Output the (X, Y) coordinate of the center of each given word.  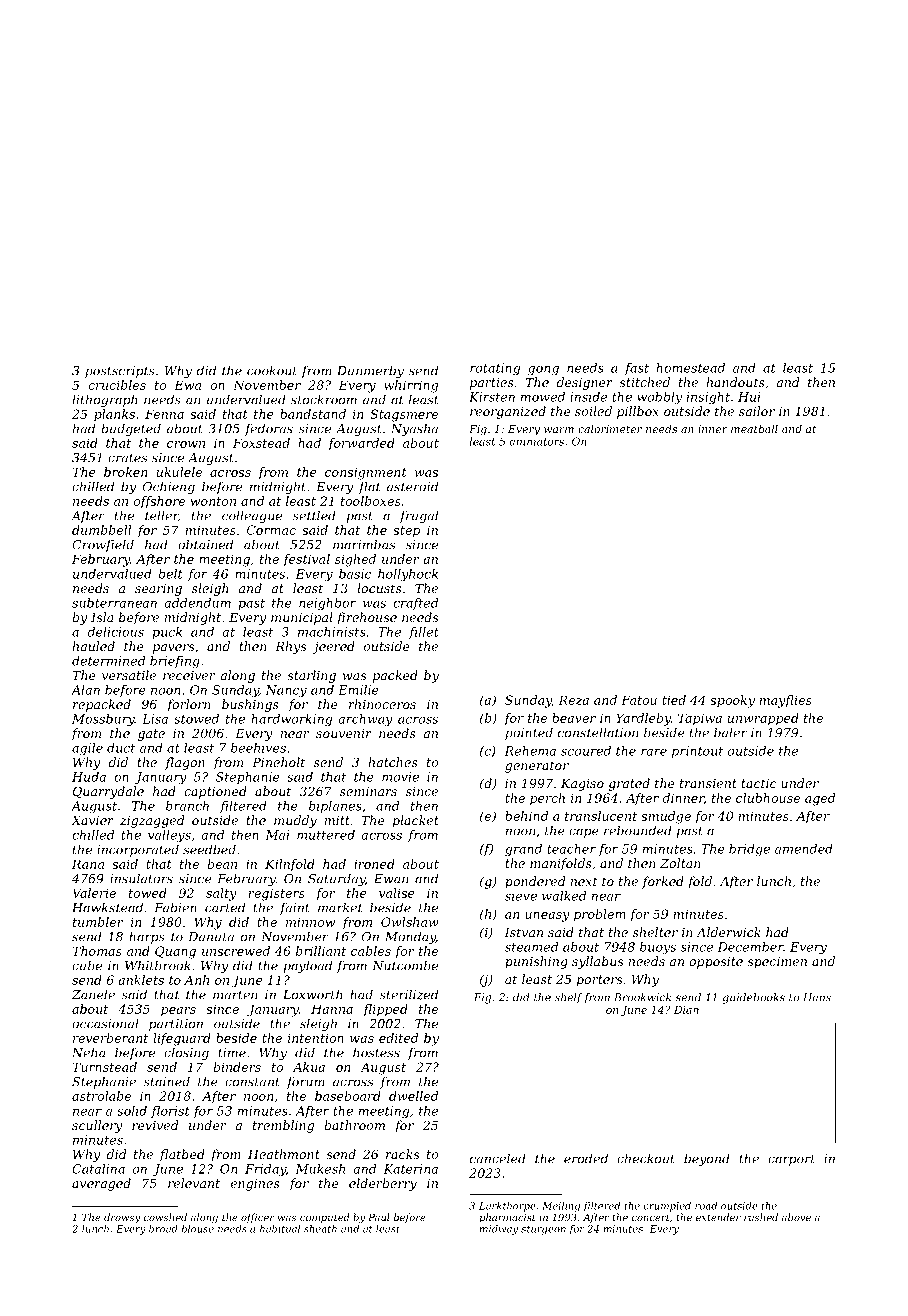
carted (225, 907)
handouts (735, 382)
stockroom (324, 399)
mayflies (786, 701)
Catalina (98, 1169)
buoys (658, 948)
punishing (536, 962)
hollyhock (408, 575)
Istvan (523, 932)
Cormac (271, 530)
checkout (646, 1158)
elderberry (383, 1184)
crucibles (117, 385)
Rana (88, 864)
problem (600, 915)
